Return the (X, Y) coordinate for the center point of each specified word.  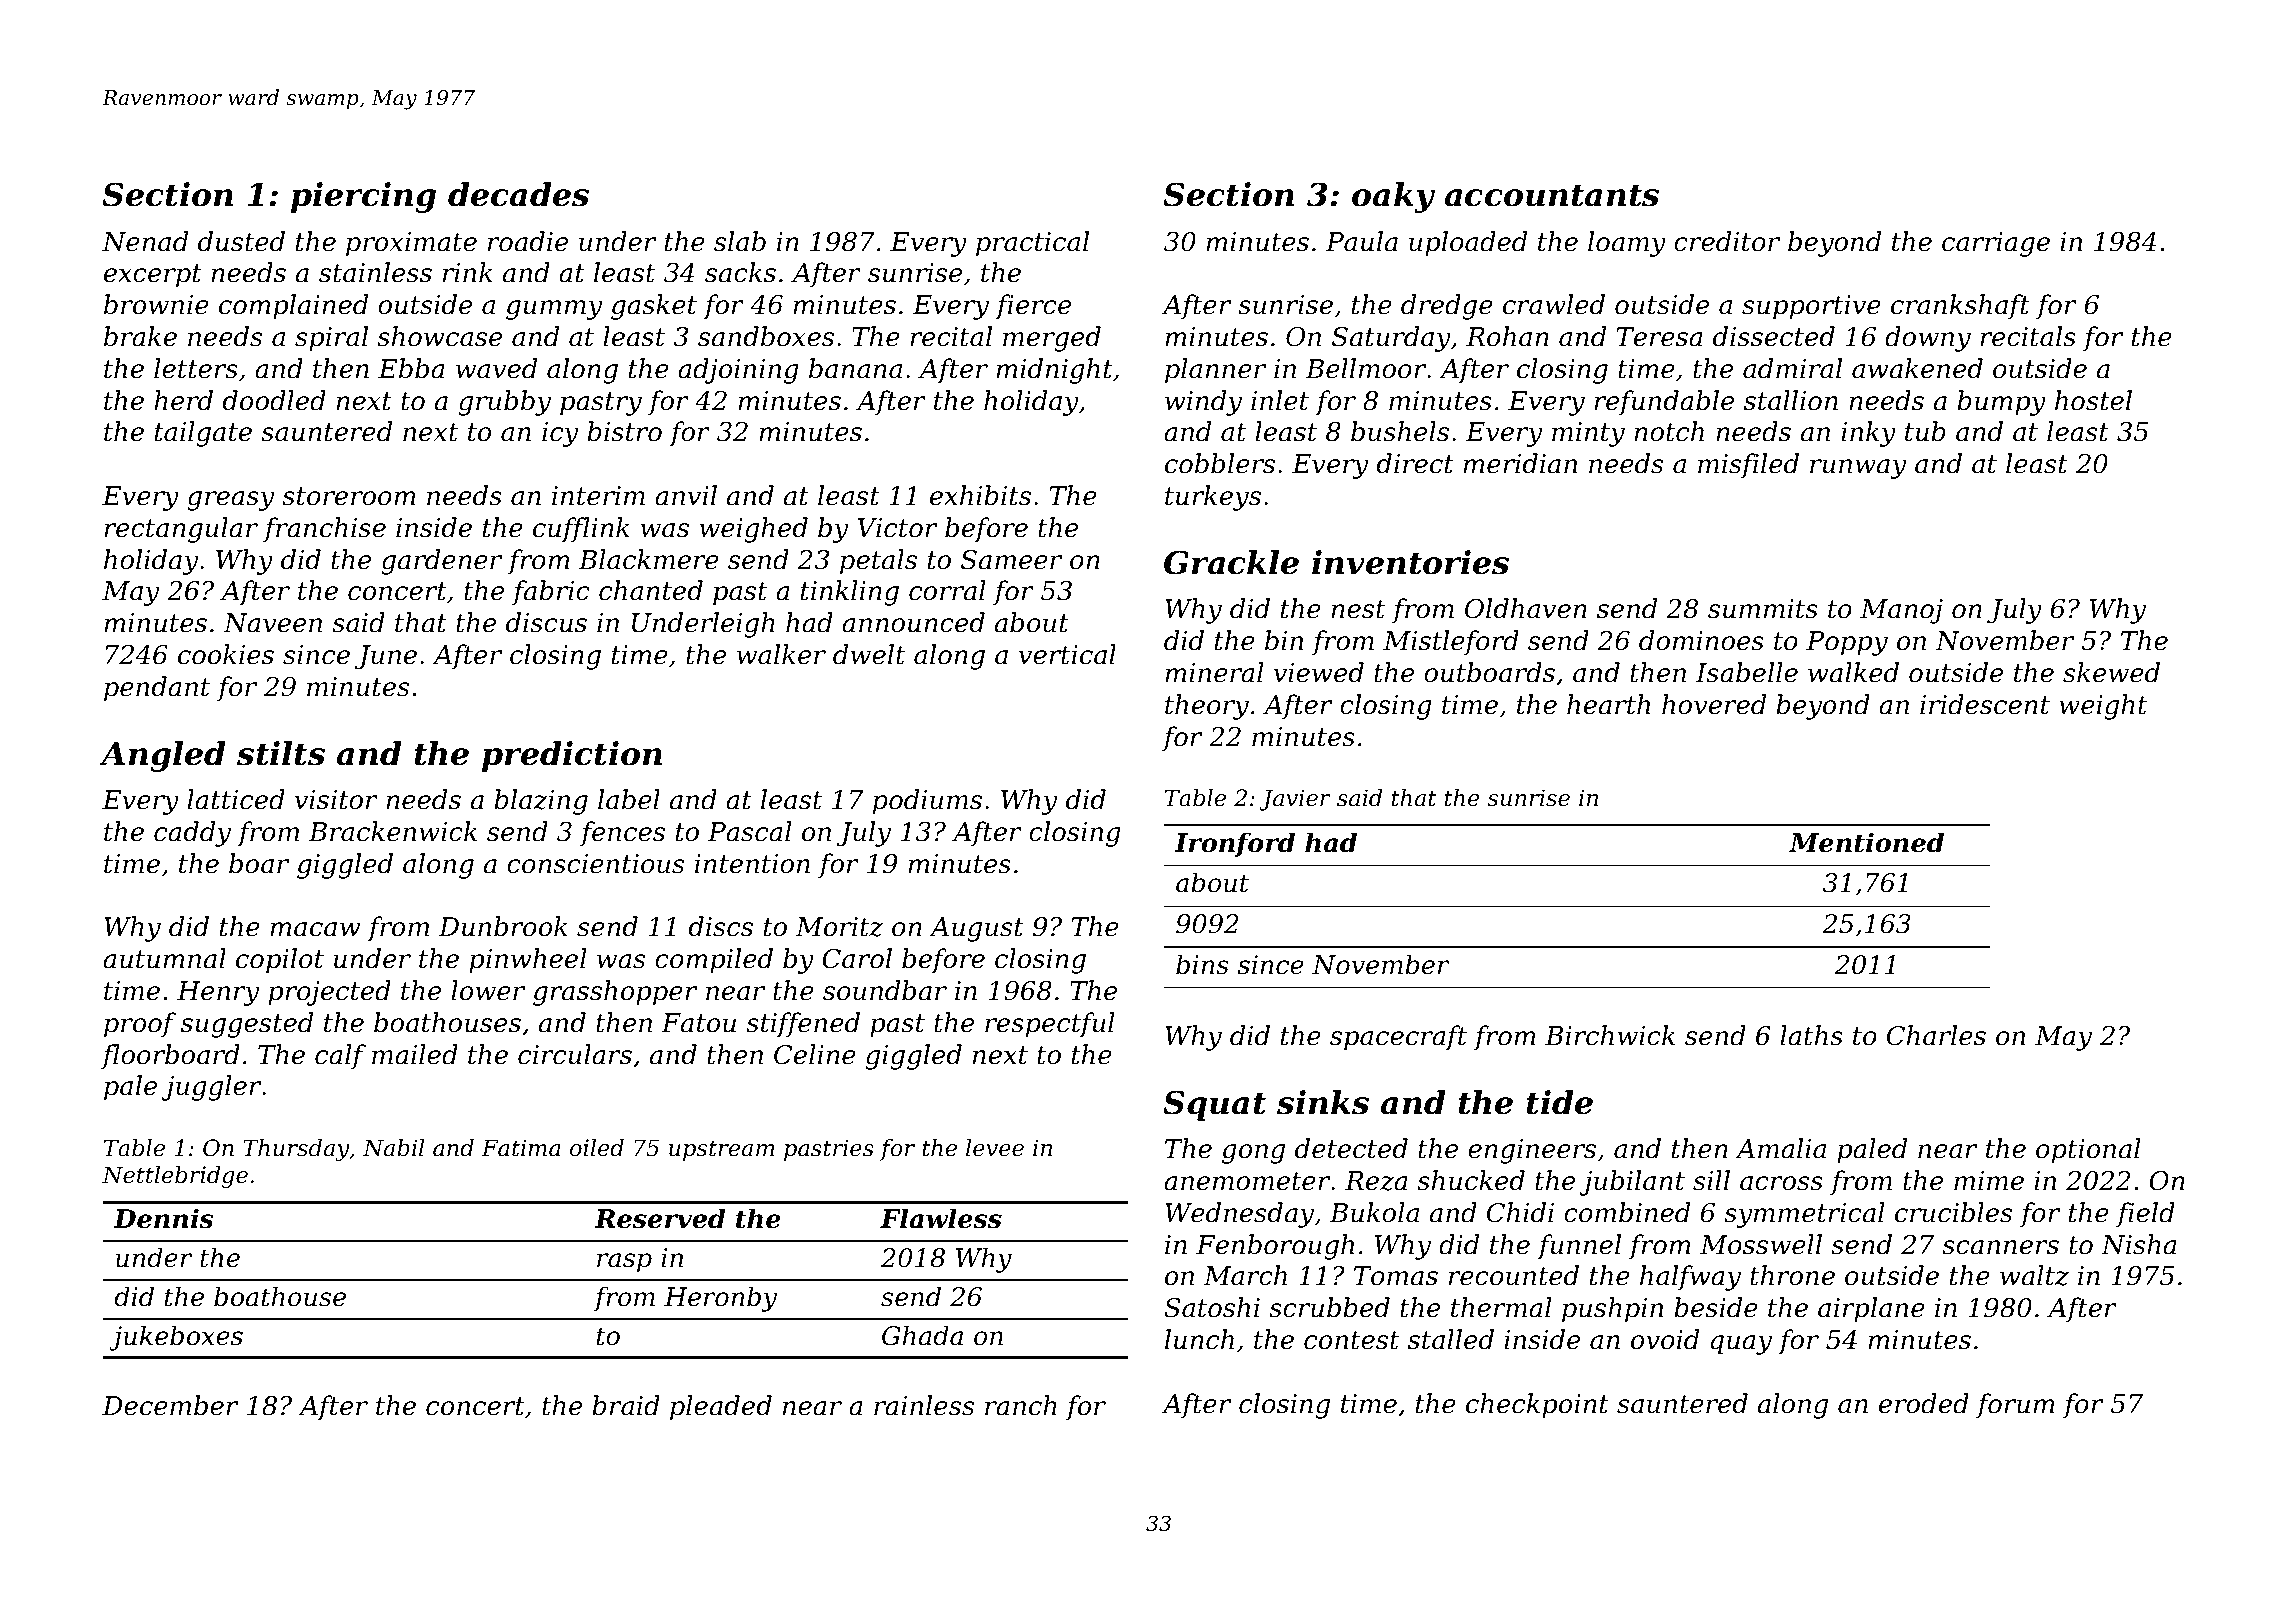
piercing (363, 197)
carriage (1996, 244)
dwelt (869, 654)
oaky (1393, 197)
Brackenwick (393, 831)
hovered (1714, 704)
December (170, 1405)
